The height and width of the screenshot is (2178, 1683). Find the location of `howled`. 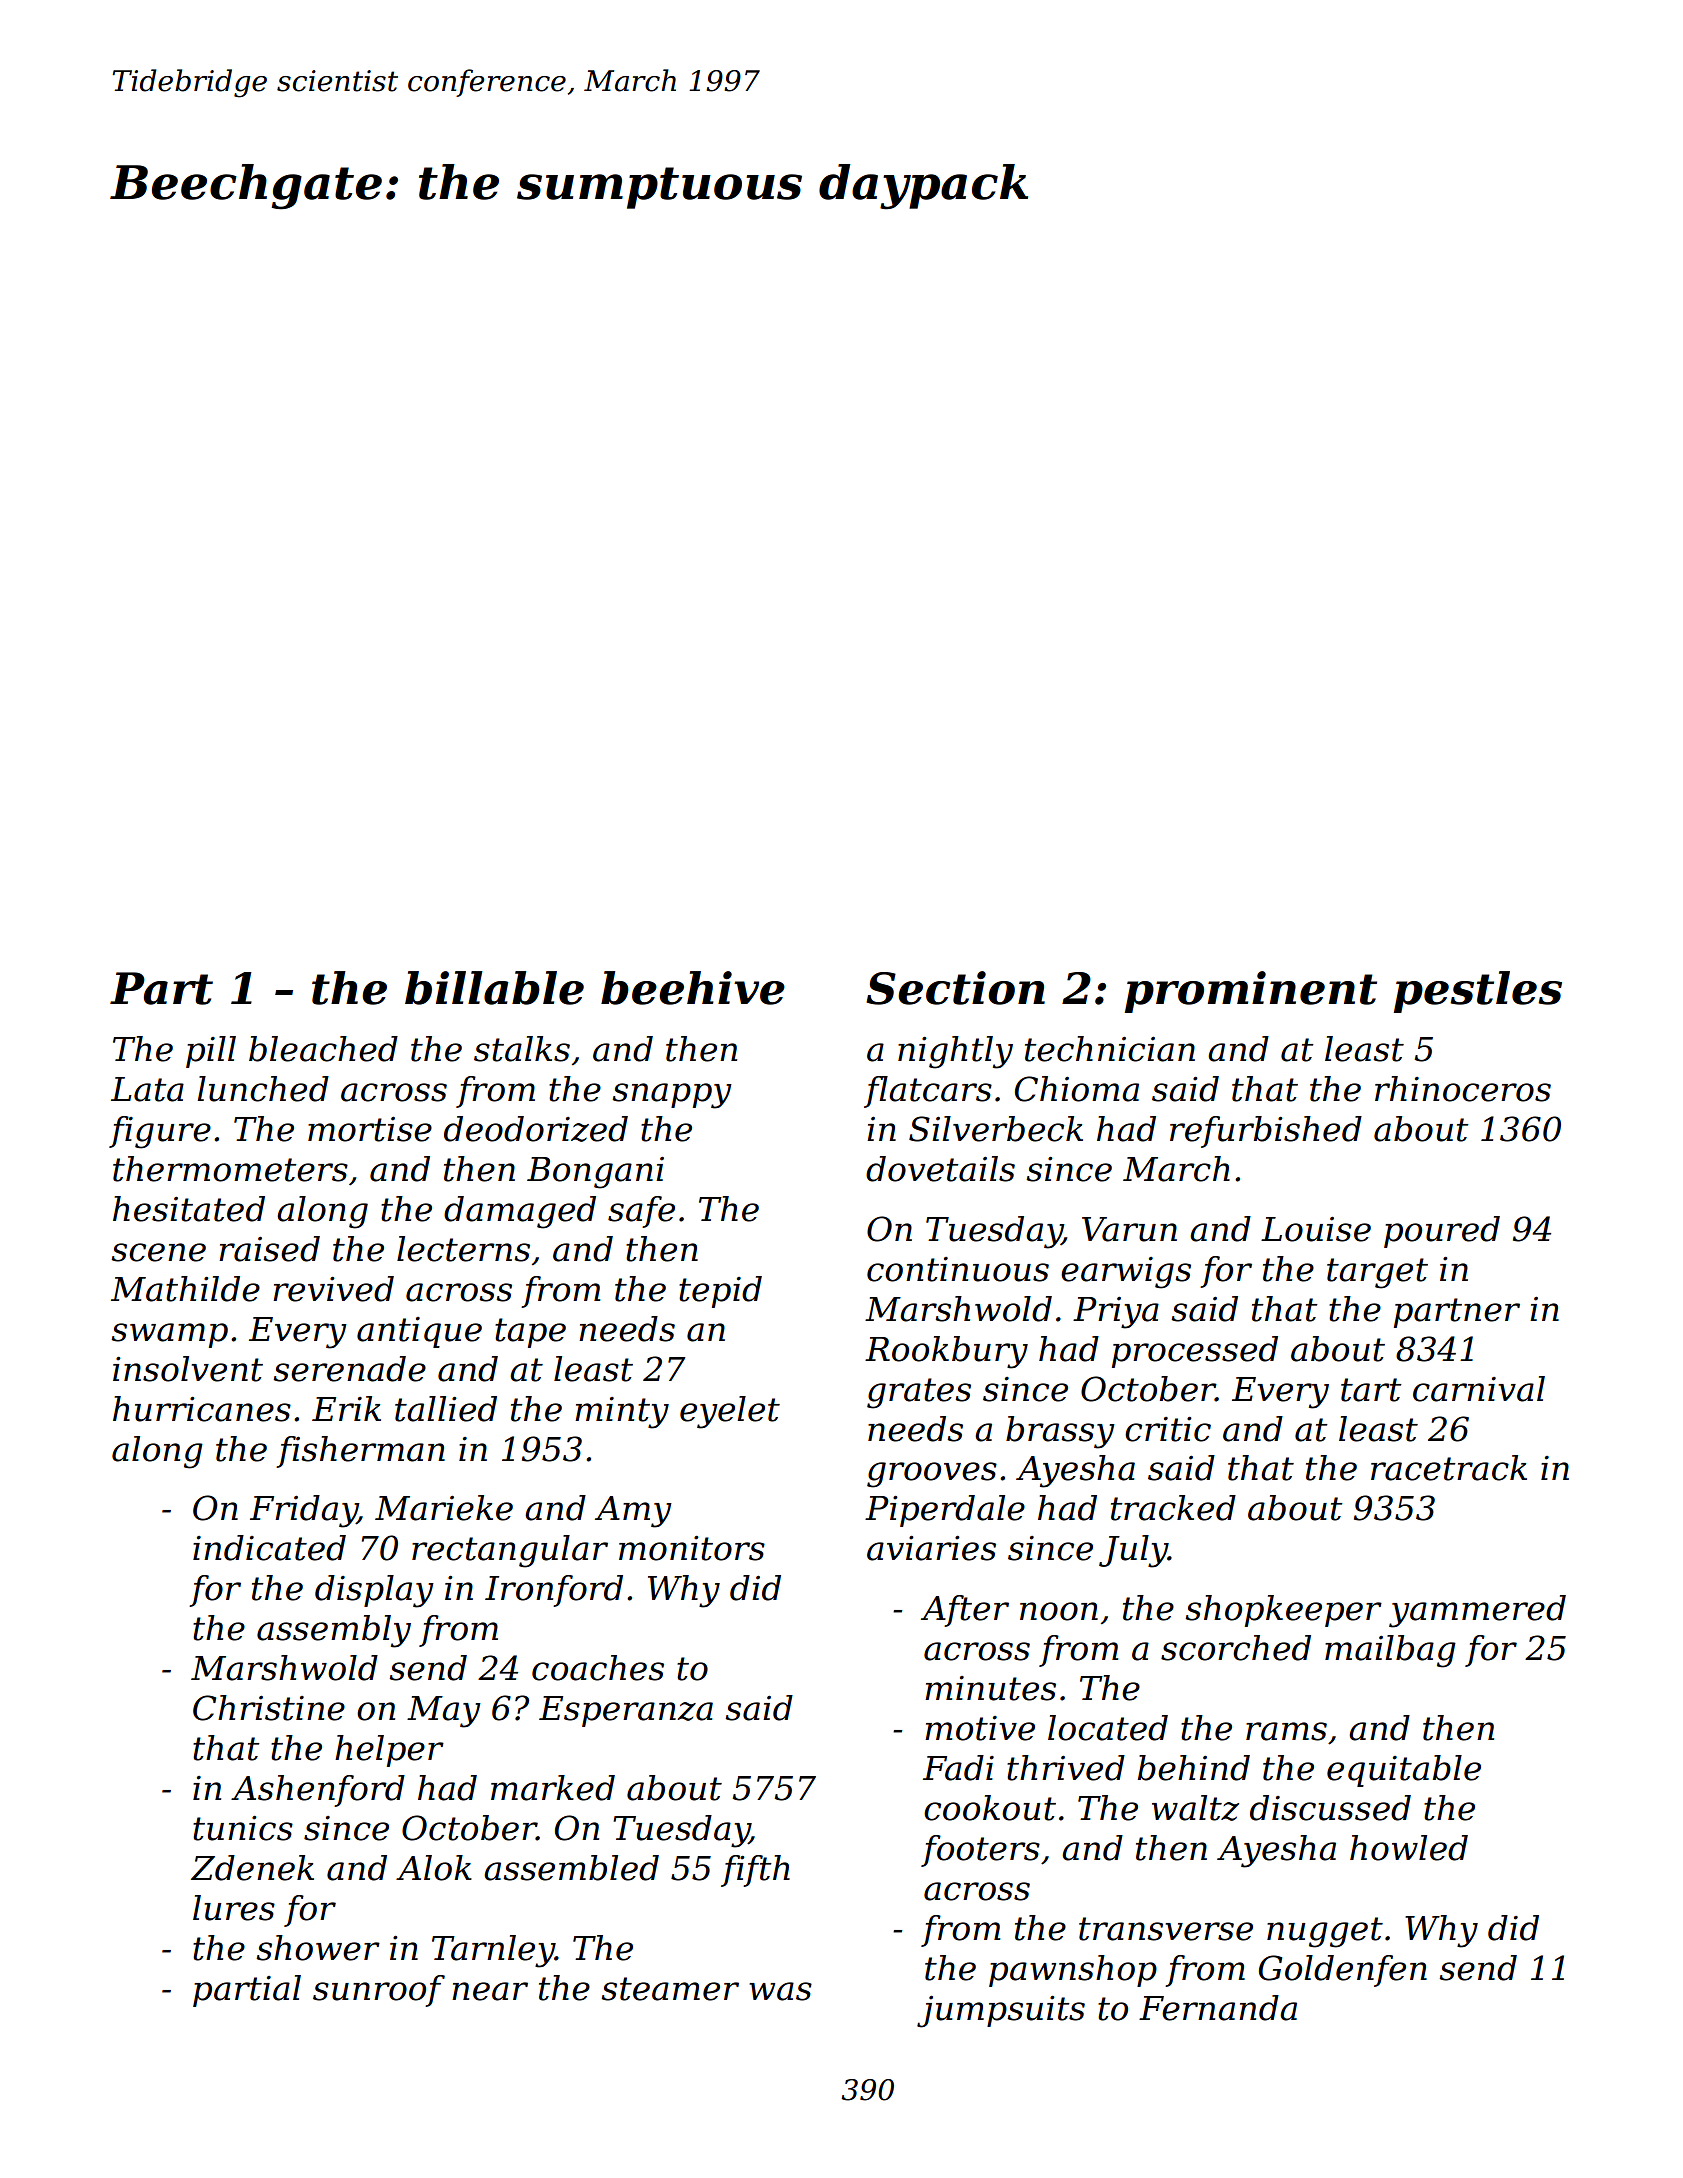

howled is located at coordinates (1409, 1848).
